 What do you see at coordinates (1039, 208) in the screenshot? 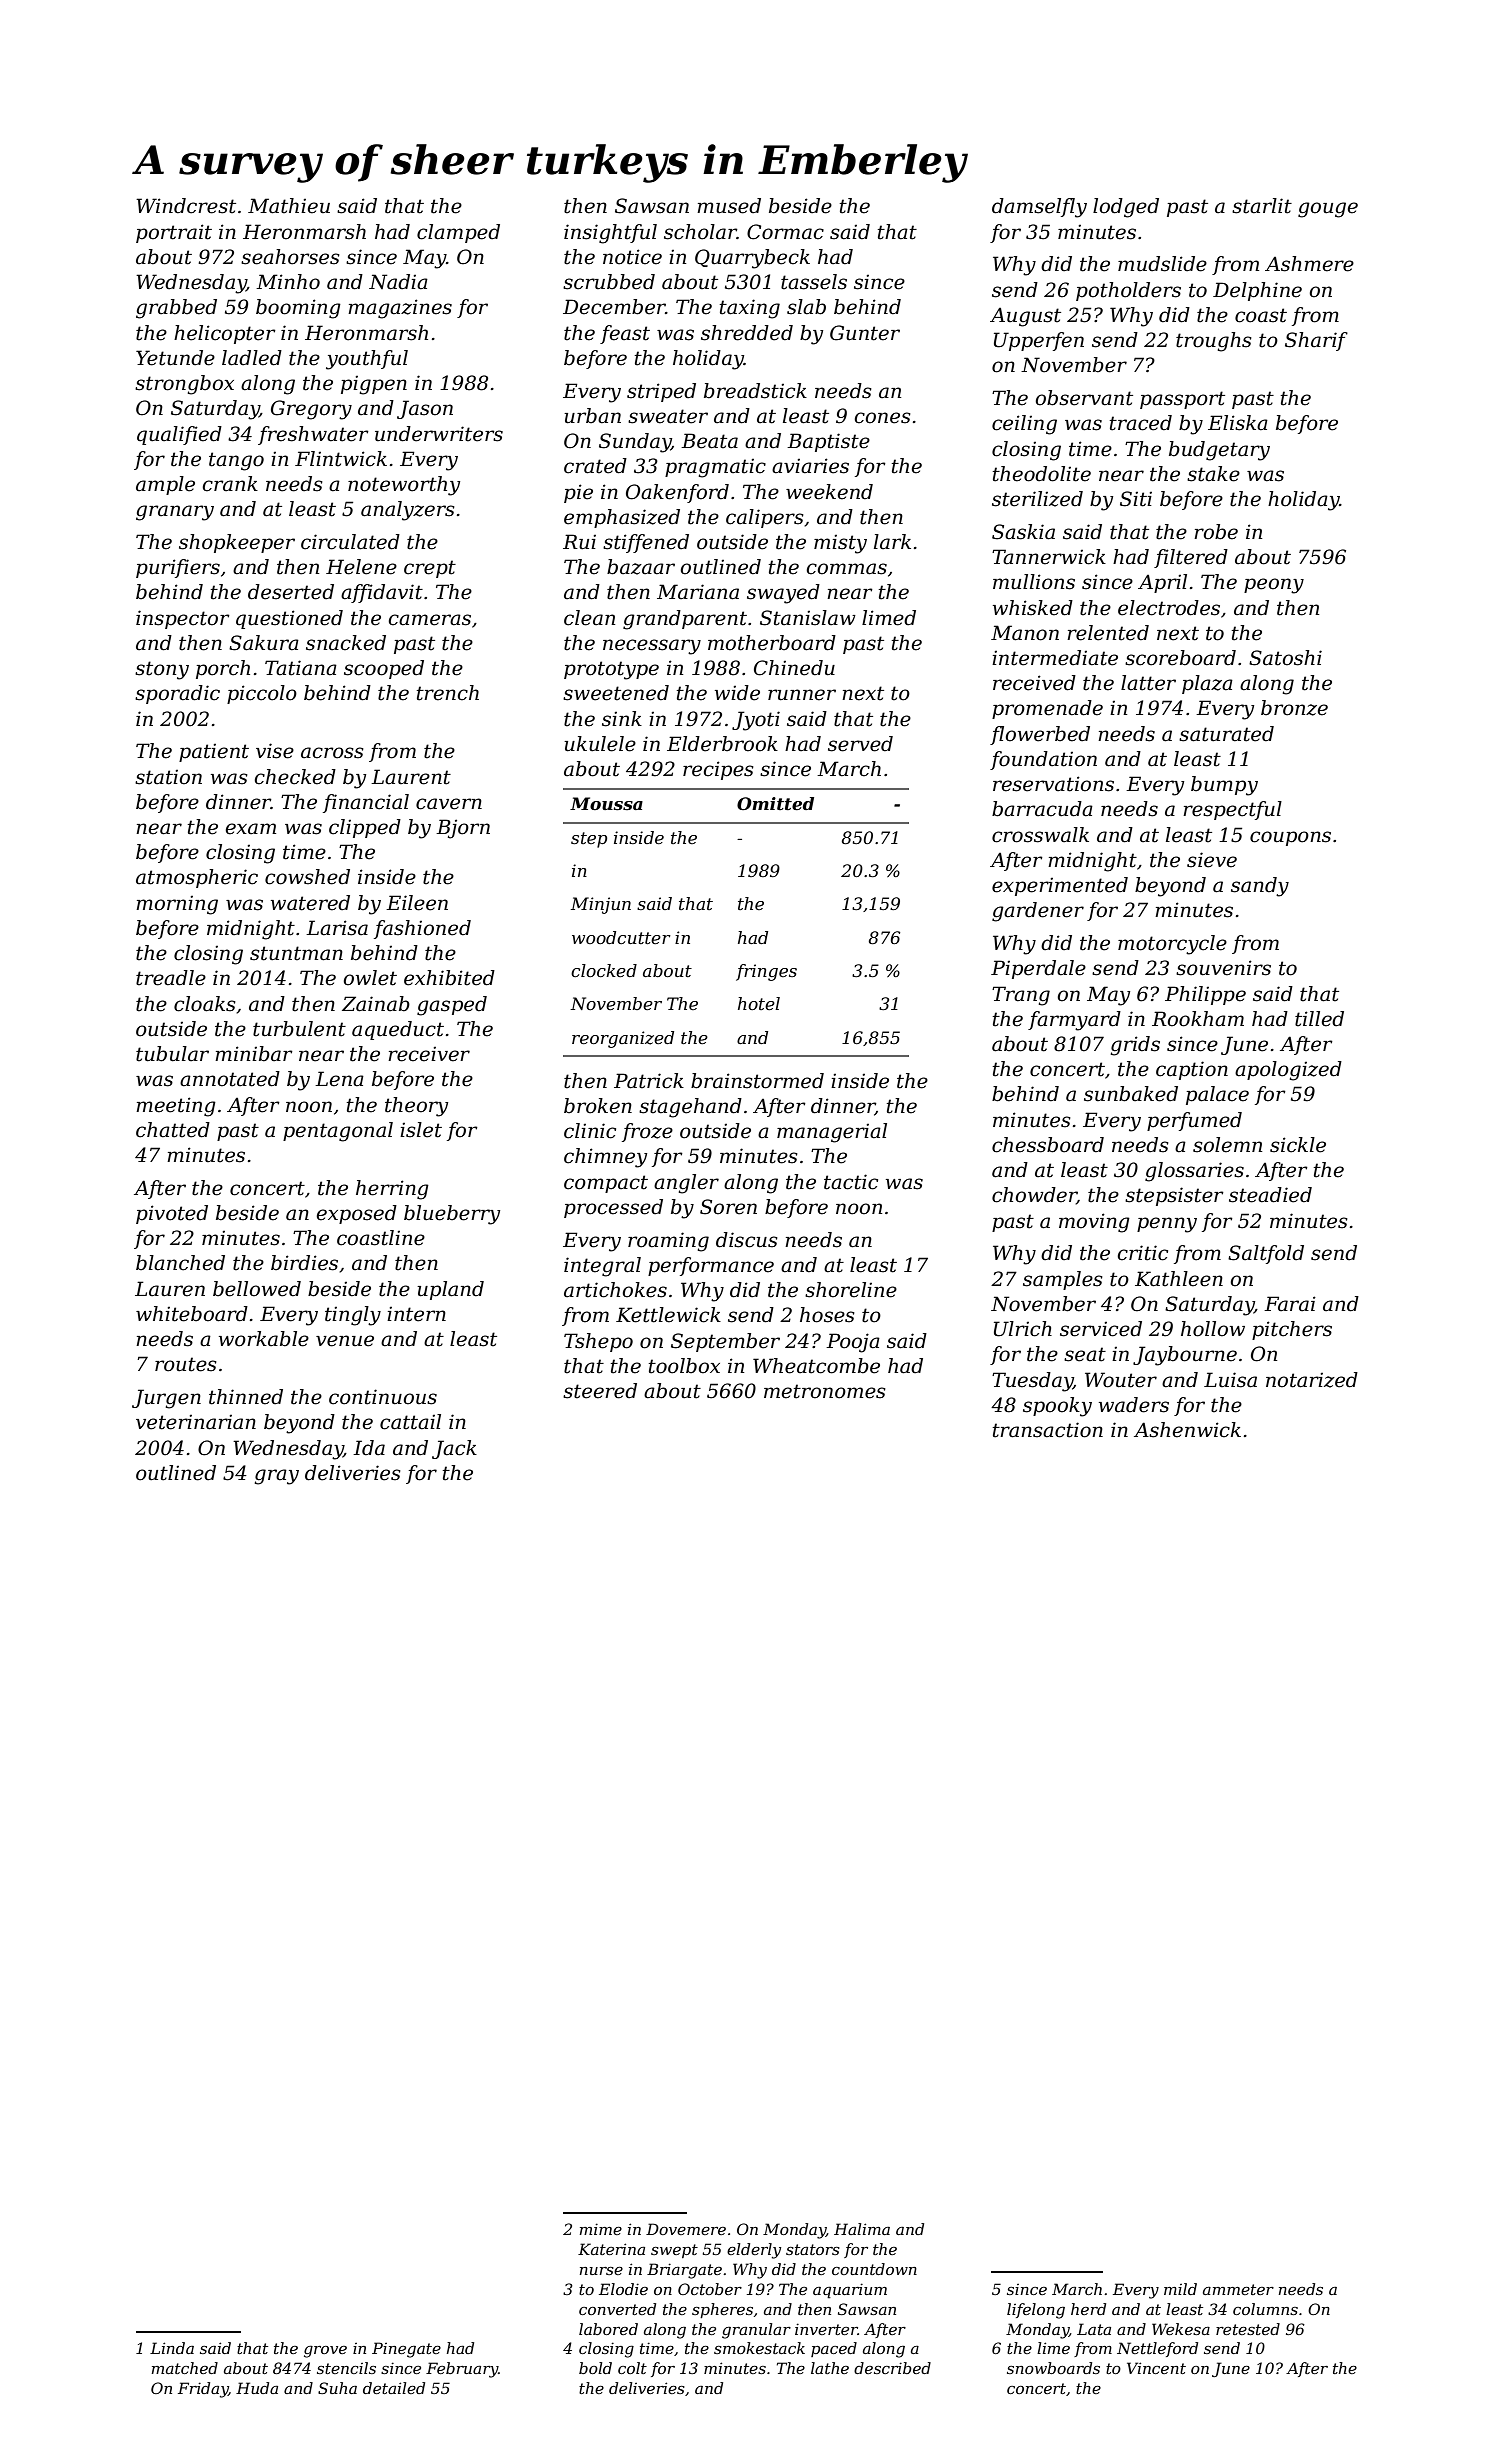
I see `damselfly` at bounding box center [1039, 208].
